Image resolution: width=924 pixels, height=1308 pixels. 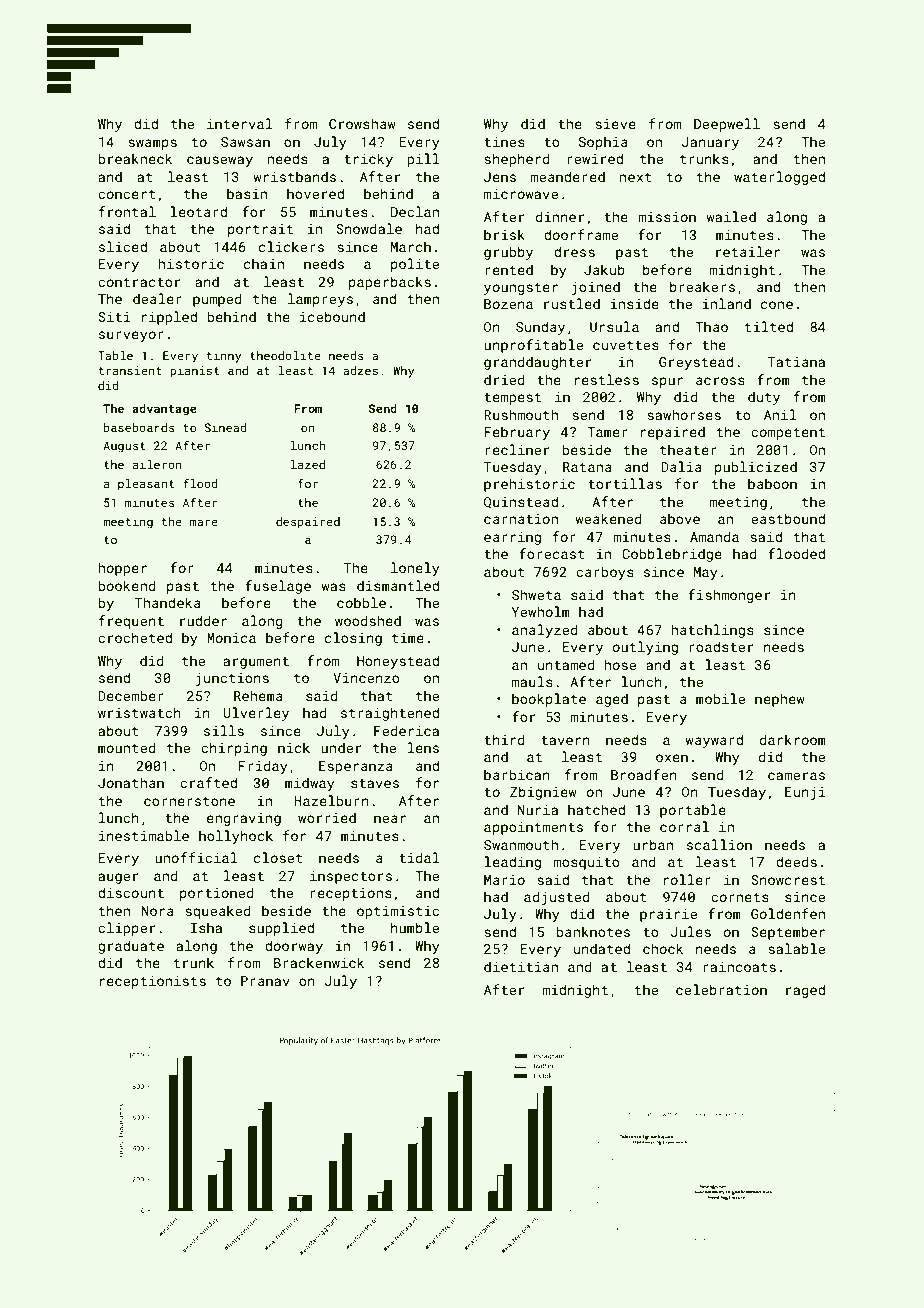 What do you see at coordinates (152, 144) in the screenshot?
I see `swamps` at bounding box center [152, 144].
